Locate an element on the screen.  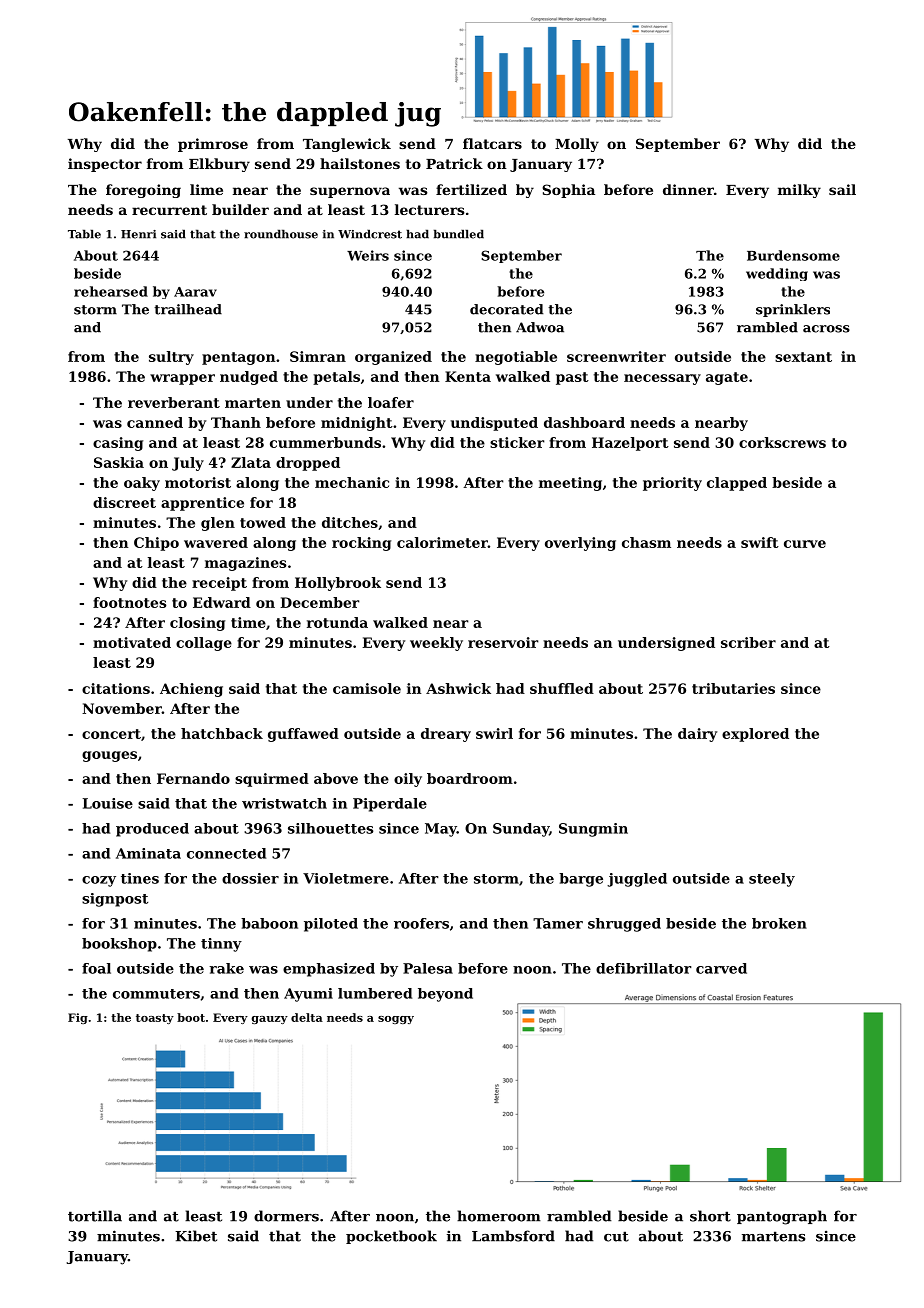
across is located at coordinates (826, 329).
